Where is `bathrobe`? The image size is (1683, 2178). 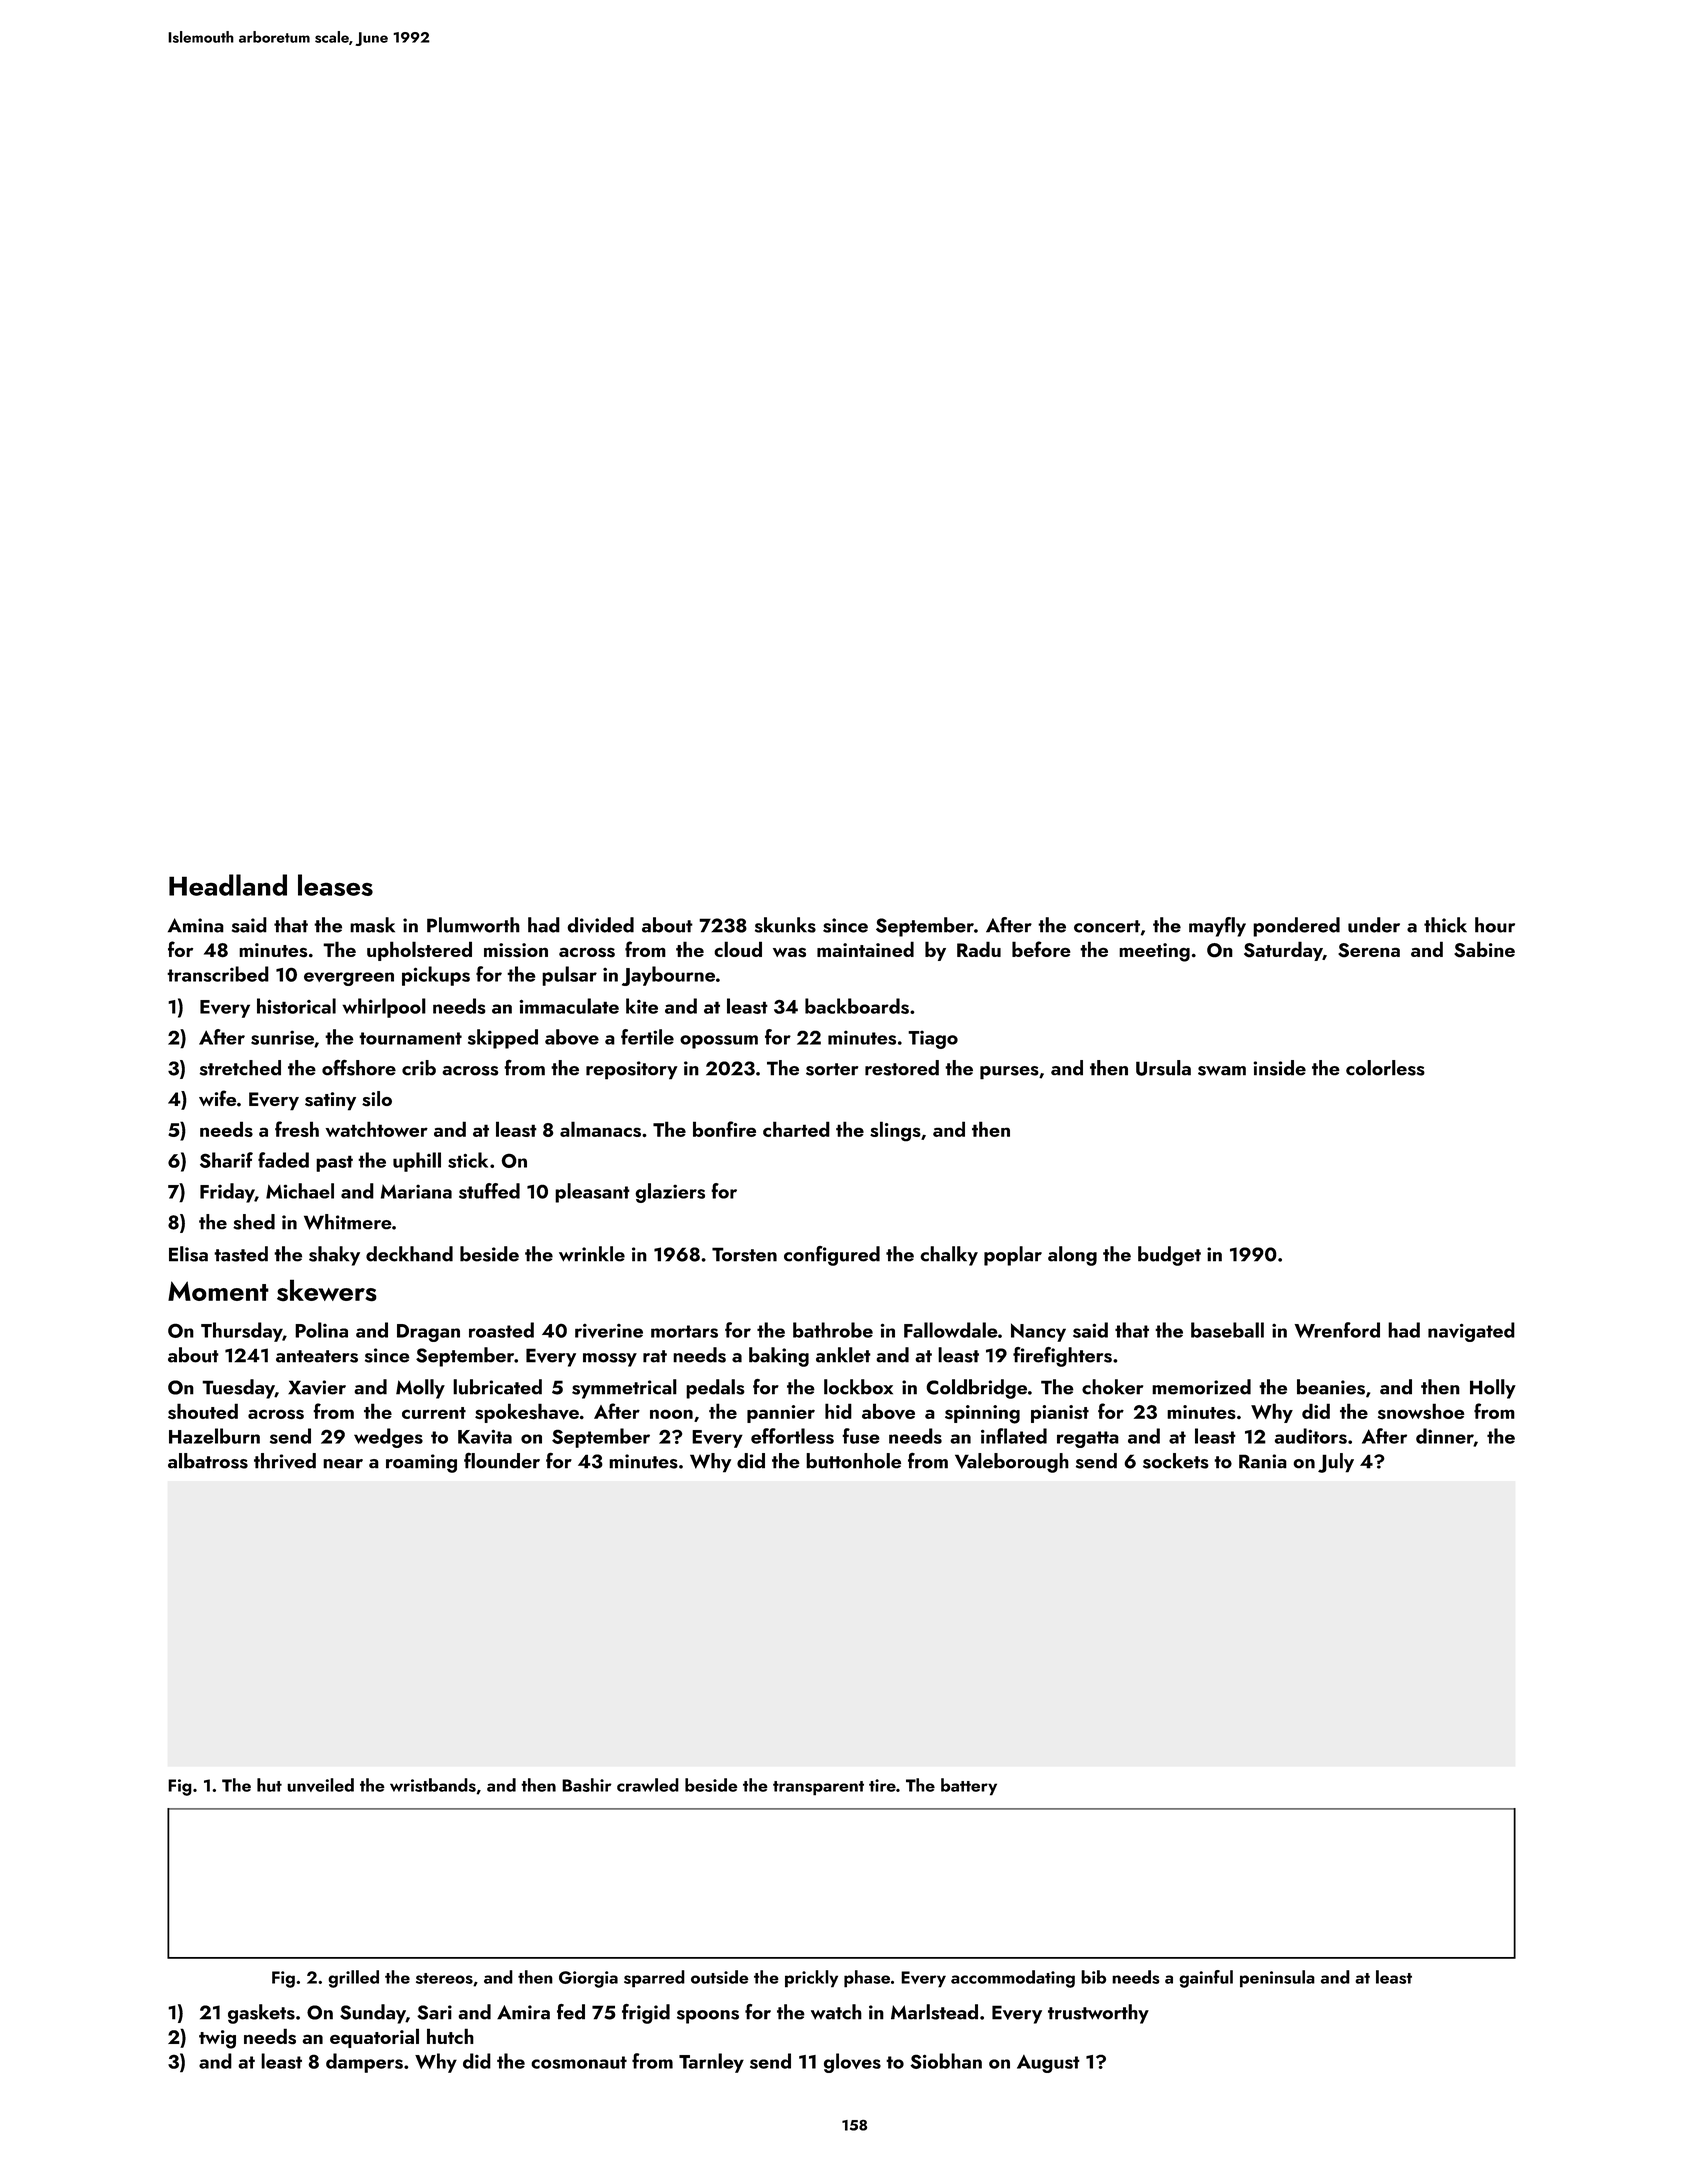 bathrobe is located at coordinates (833, 1330).
